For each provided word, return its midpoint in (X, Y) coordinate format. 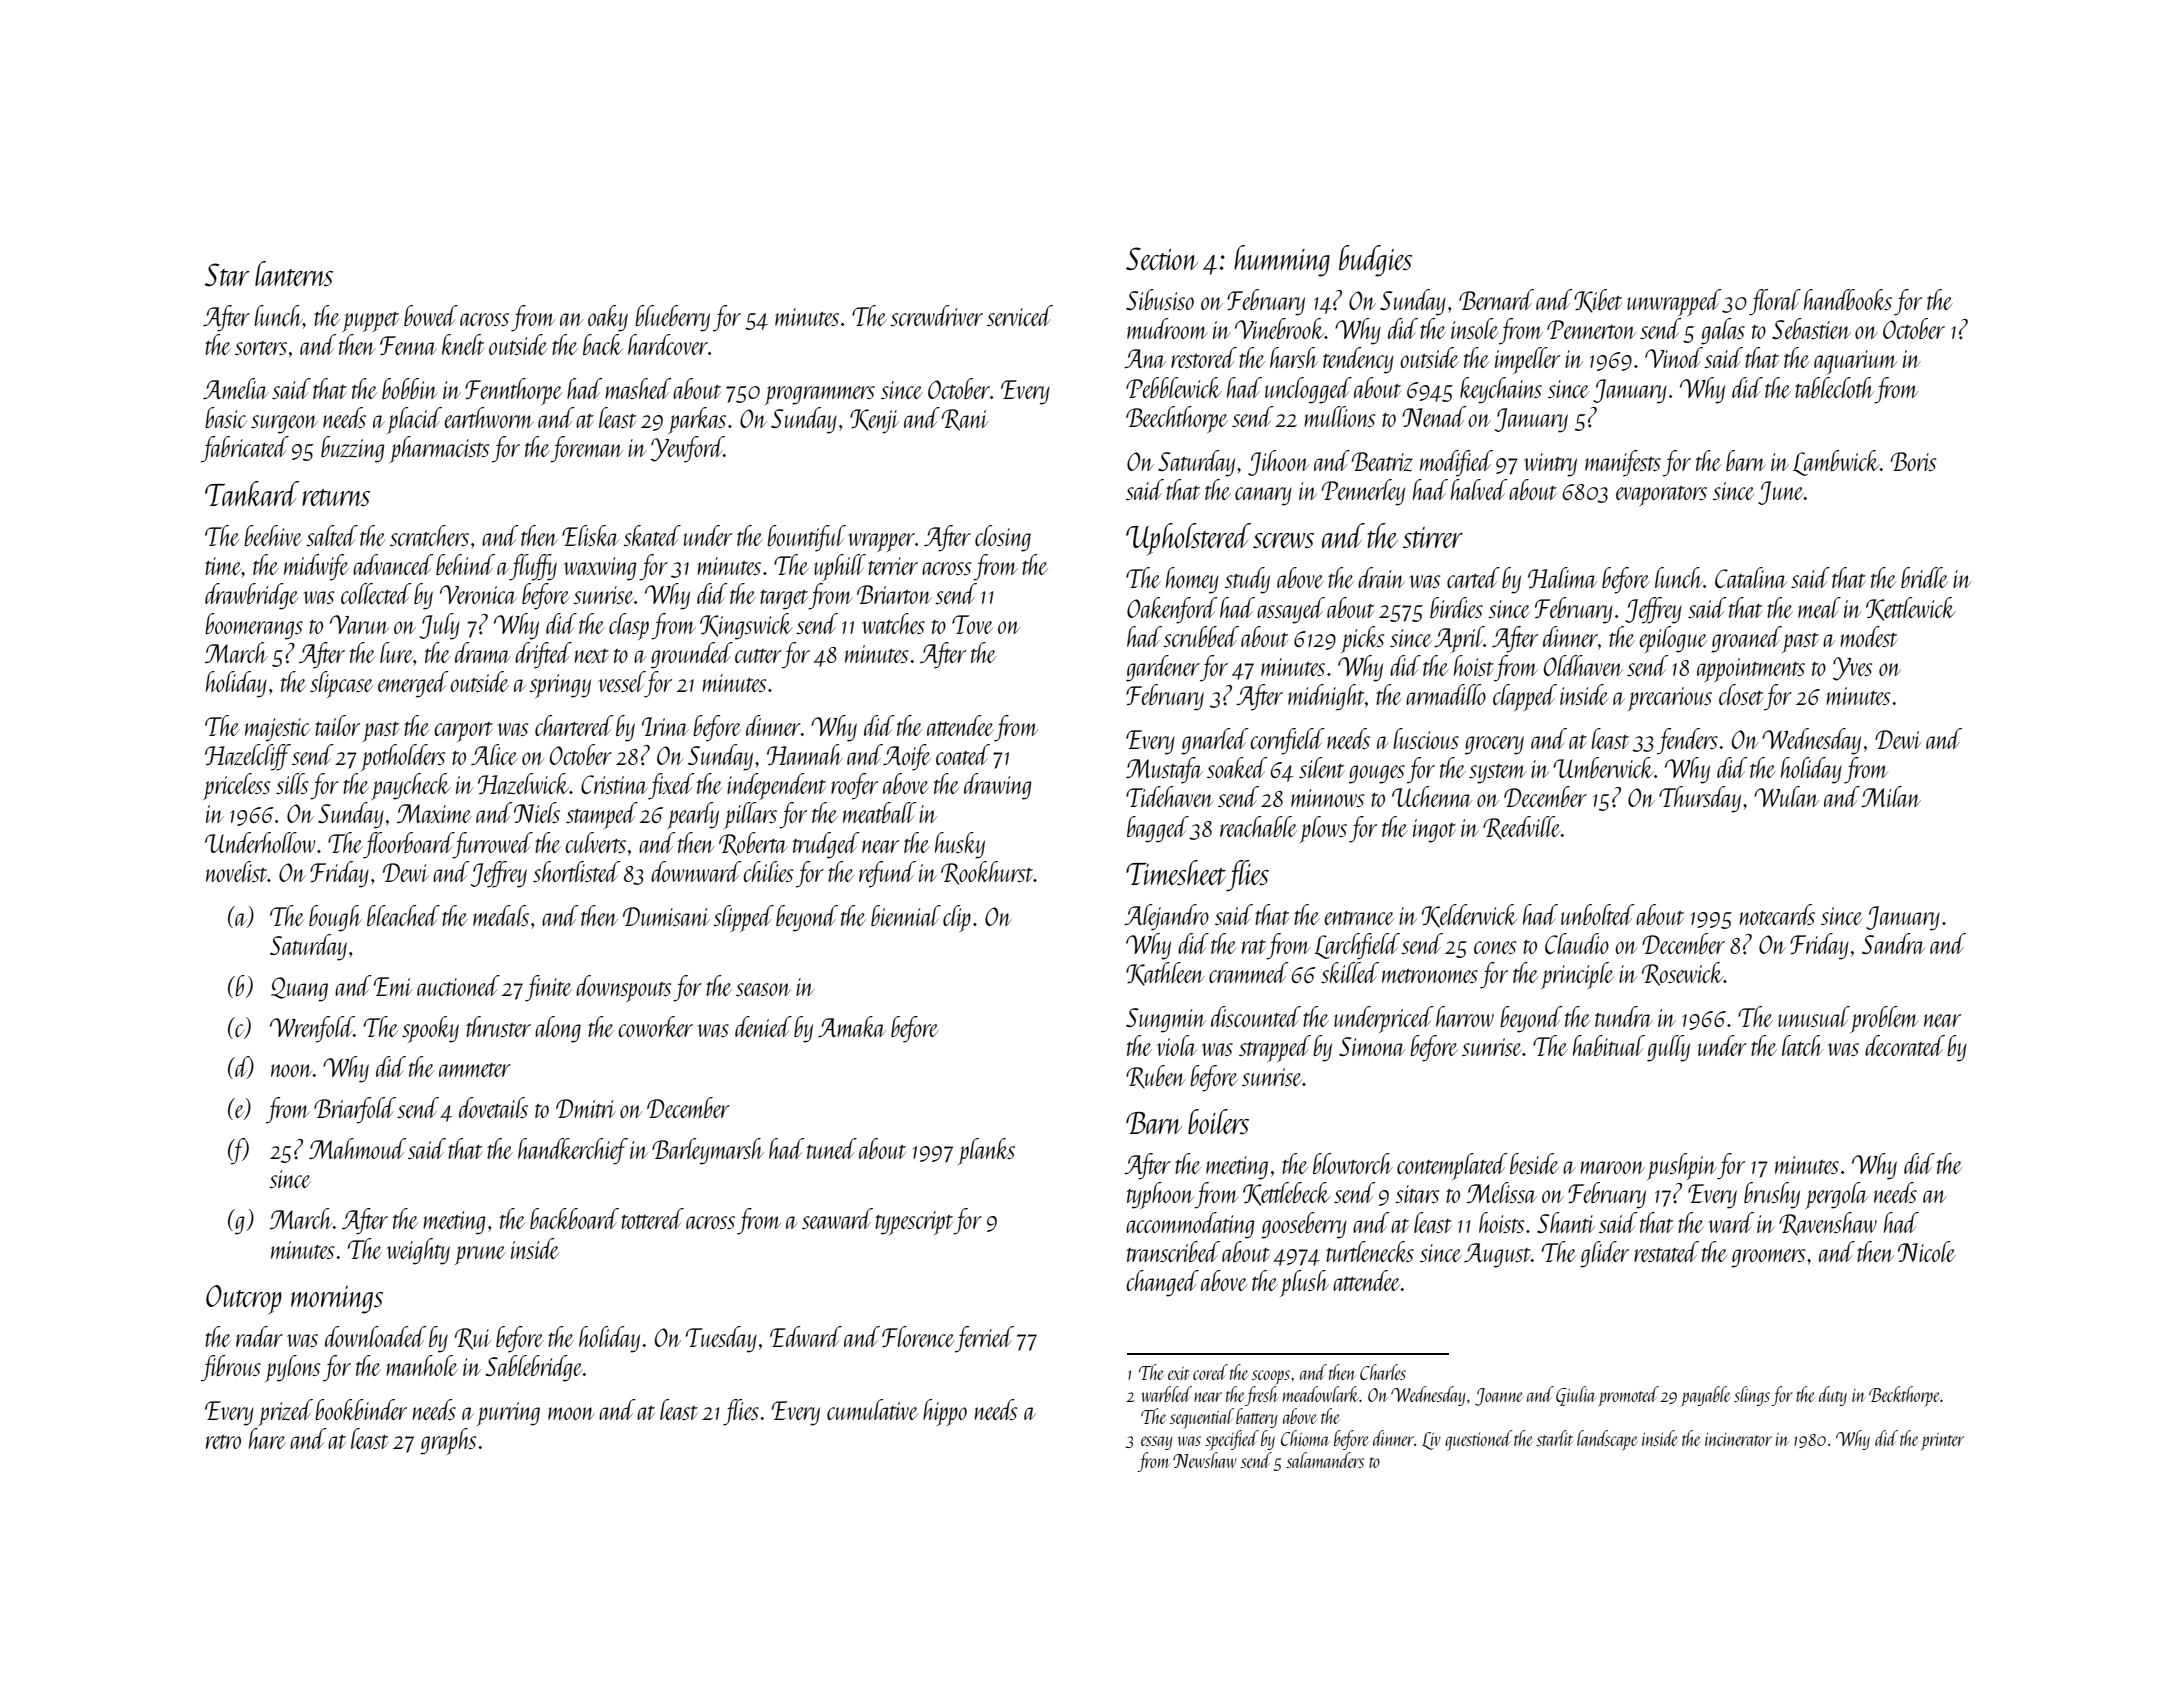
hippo (945, 1412)
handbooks (1848, 299)
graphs (448, 1441)
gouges (1377, 774)
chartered (574, 725)
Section (1162, 258)
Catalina (1751, 577)
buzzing (352, 449)
